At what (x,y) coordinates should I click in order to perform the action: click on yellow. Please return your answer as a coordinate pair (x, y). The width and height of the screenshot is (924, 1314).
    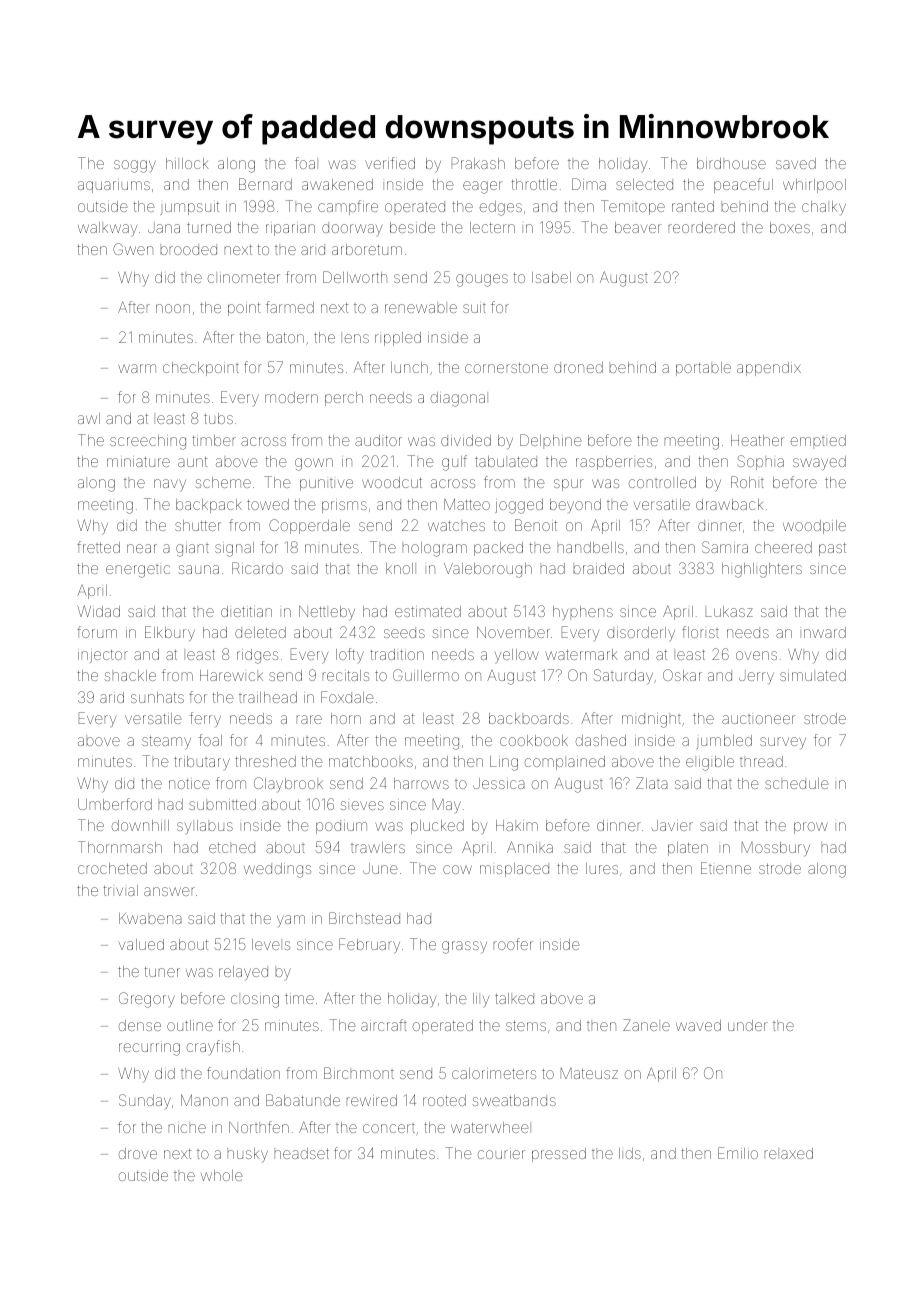
    Looking at the image, I should click on (516, 656).
